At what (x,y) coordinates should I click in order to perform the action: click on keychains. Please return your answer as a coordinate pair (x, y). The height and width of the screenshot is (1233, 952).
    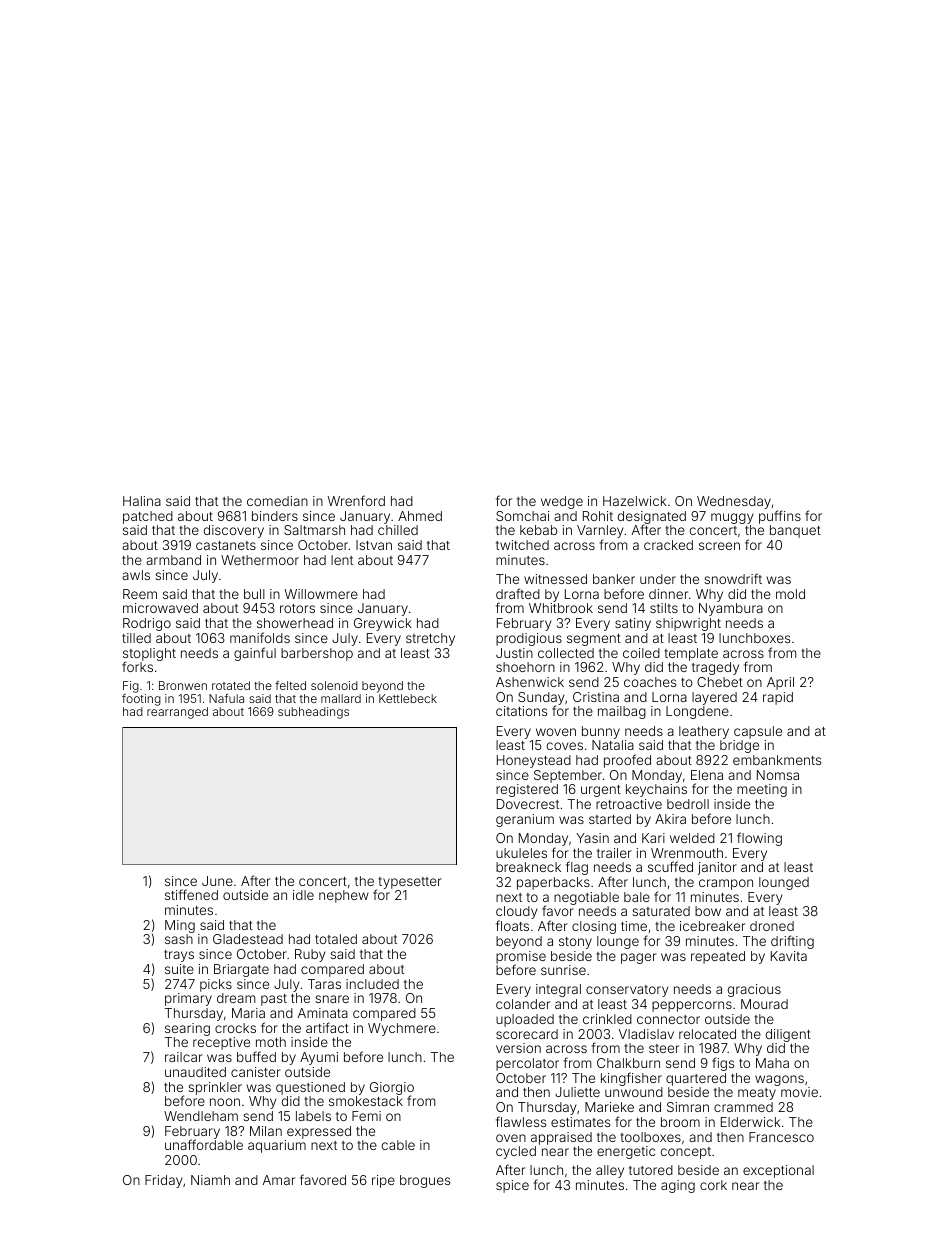
    Looking at the image, I should click on (656, 790).
